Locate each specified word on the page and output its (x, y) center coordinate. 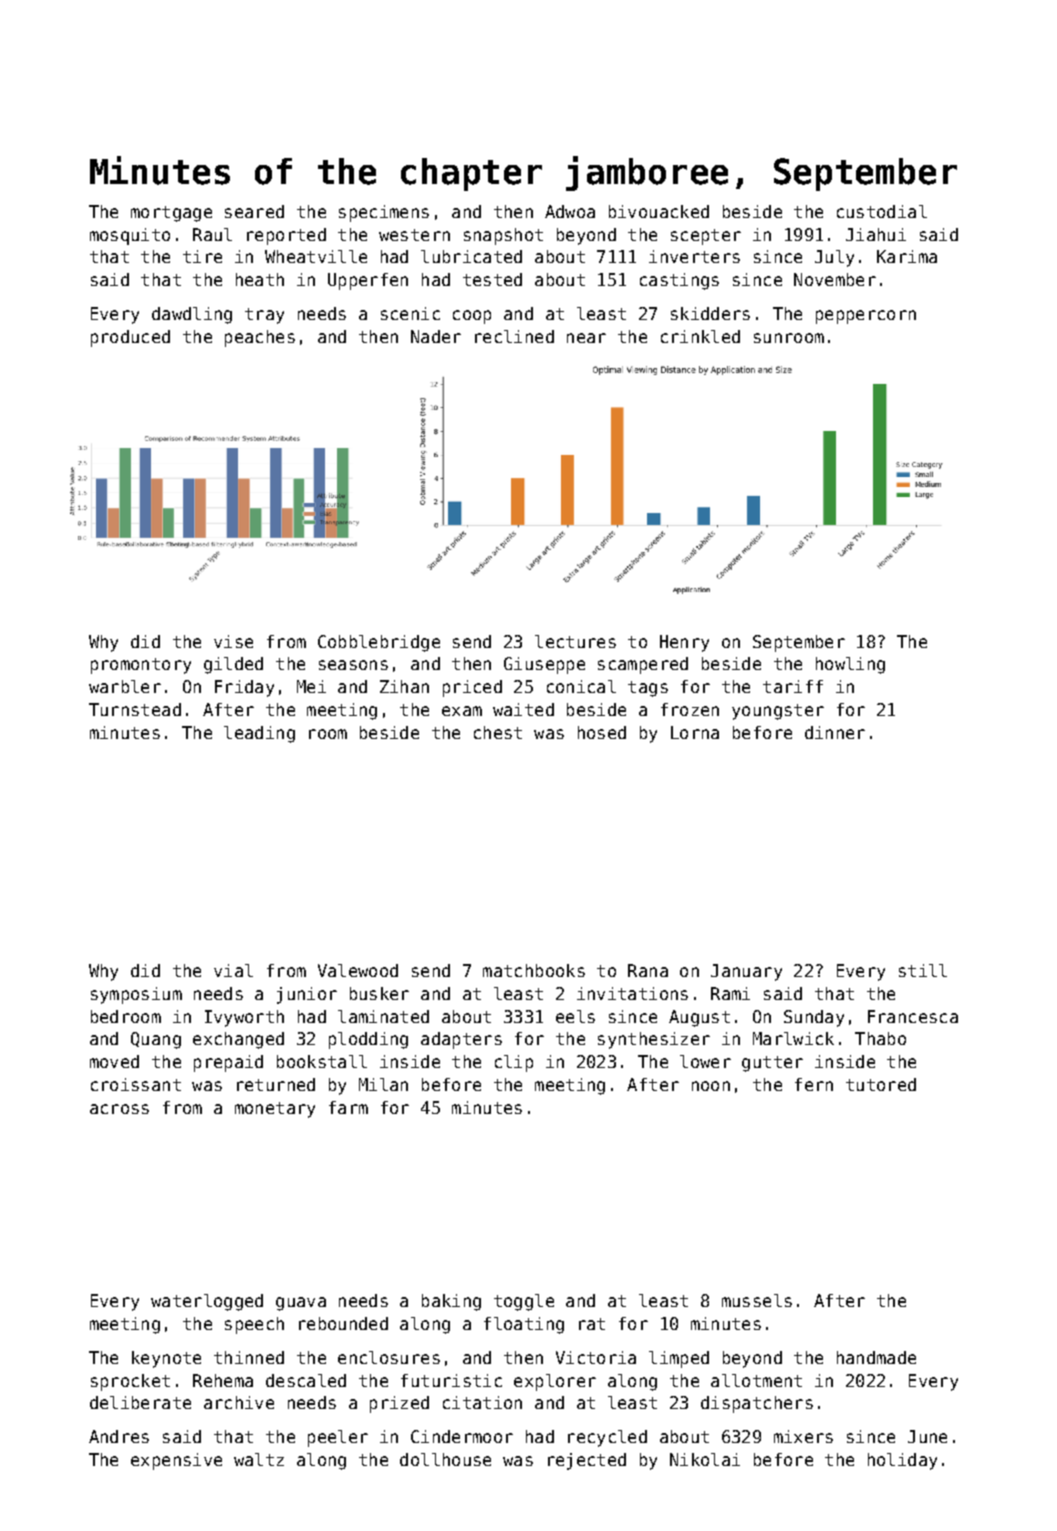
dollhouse (445, 1459)
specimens (384, 213)
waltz (259, 1459)
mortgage (171, 214)
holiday (902, 1461)
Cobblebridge (379, 643)
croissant (136, 1084)
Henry (684, 643)
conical (581, 686)
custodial (882, 211)
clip (514, 1063)
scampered (643, 665)
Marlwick (793, 1038)
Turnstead (135, 709)
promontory (141, 666)
